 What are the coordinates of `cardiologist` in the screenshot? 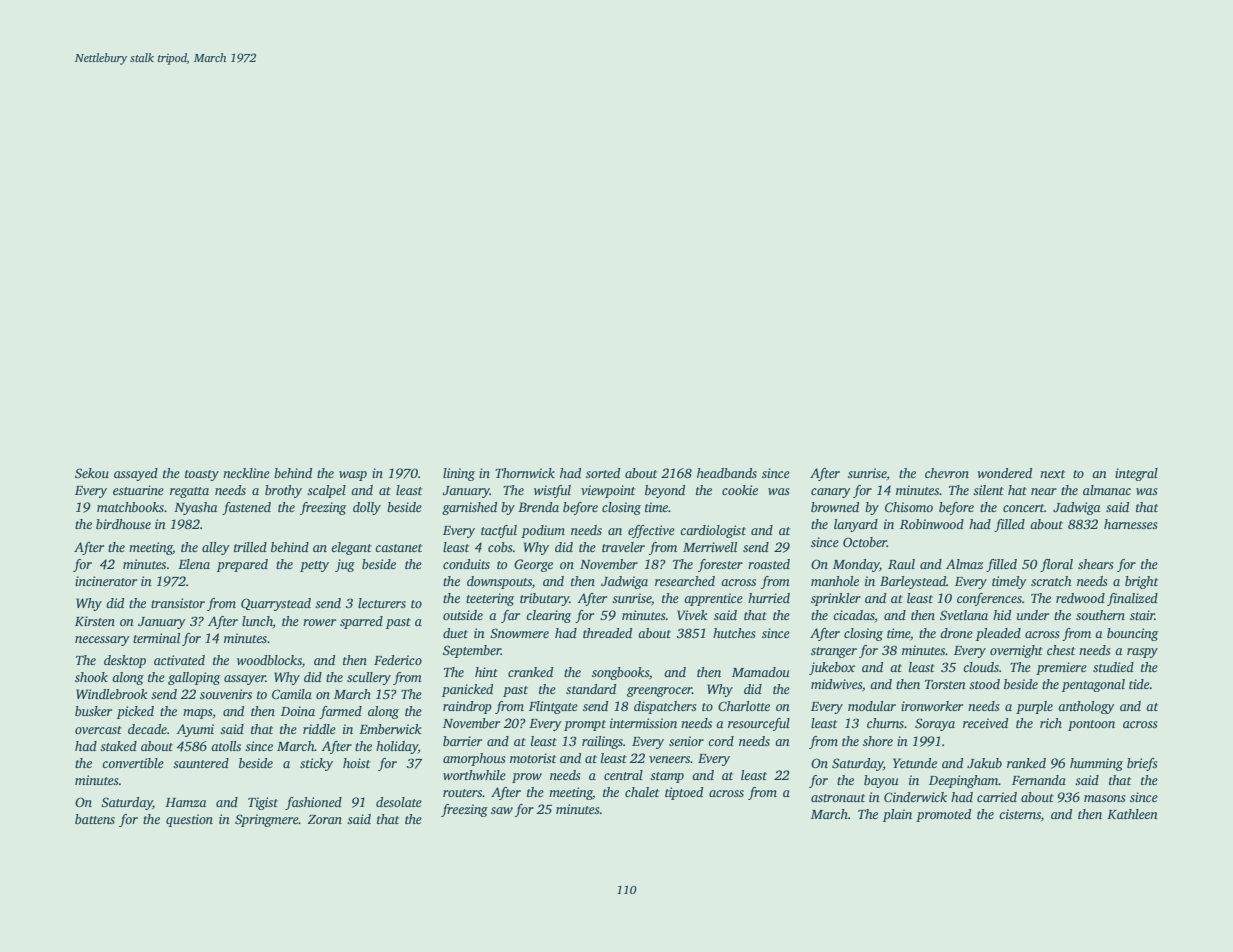 It's located at (713, 531).
